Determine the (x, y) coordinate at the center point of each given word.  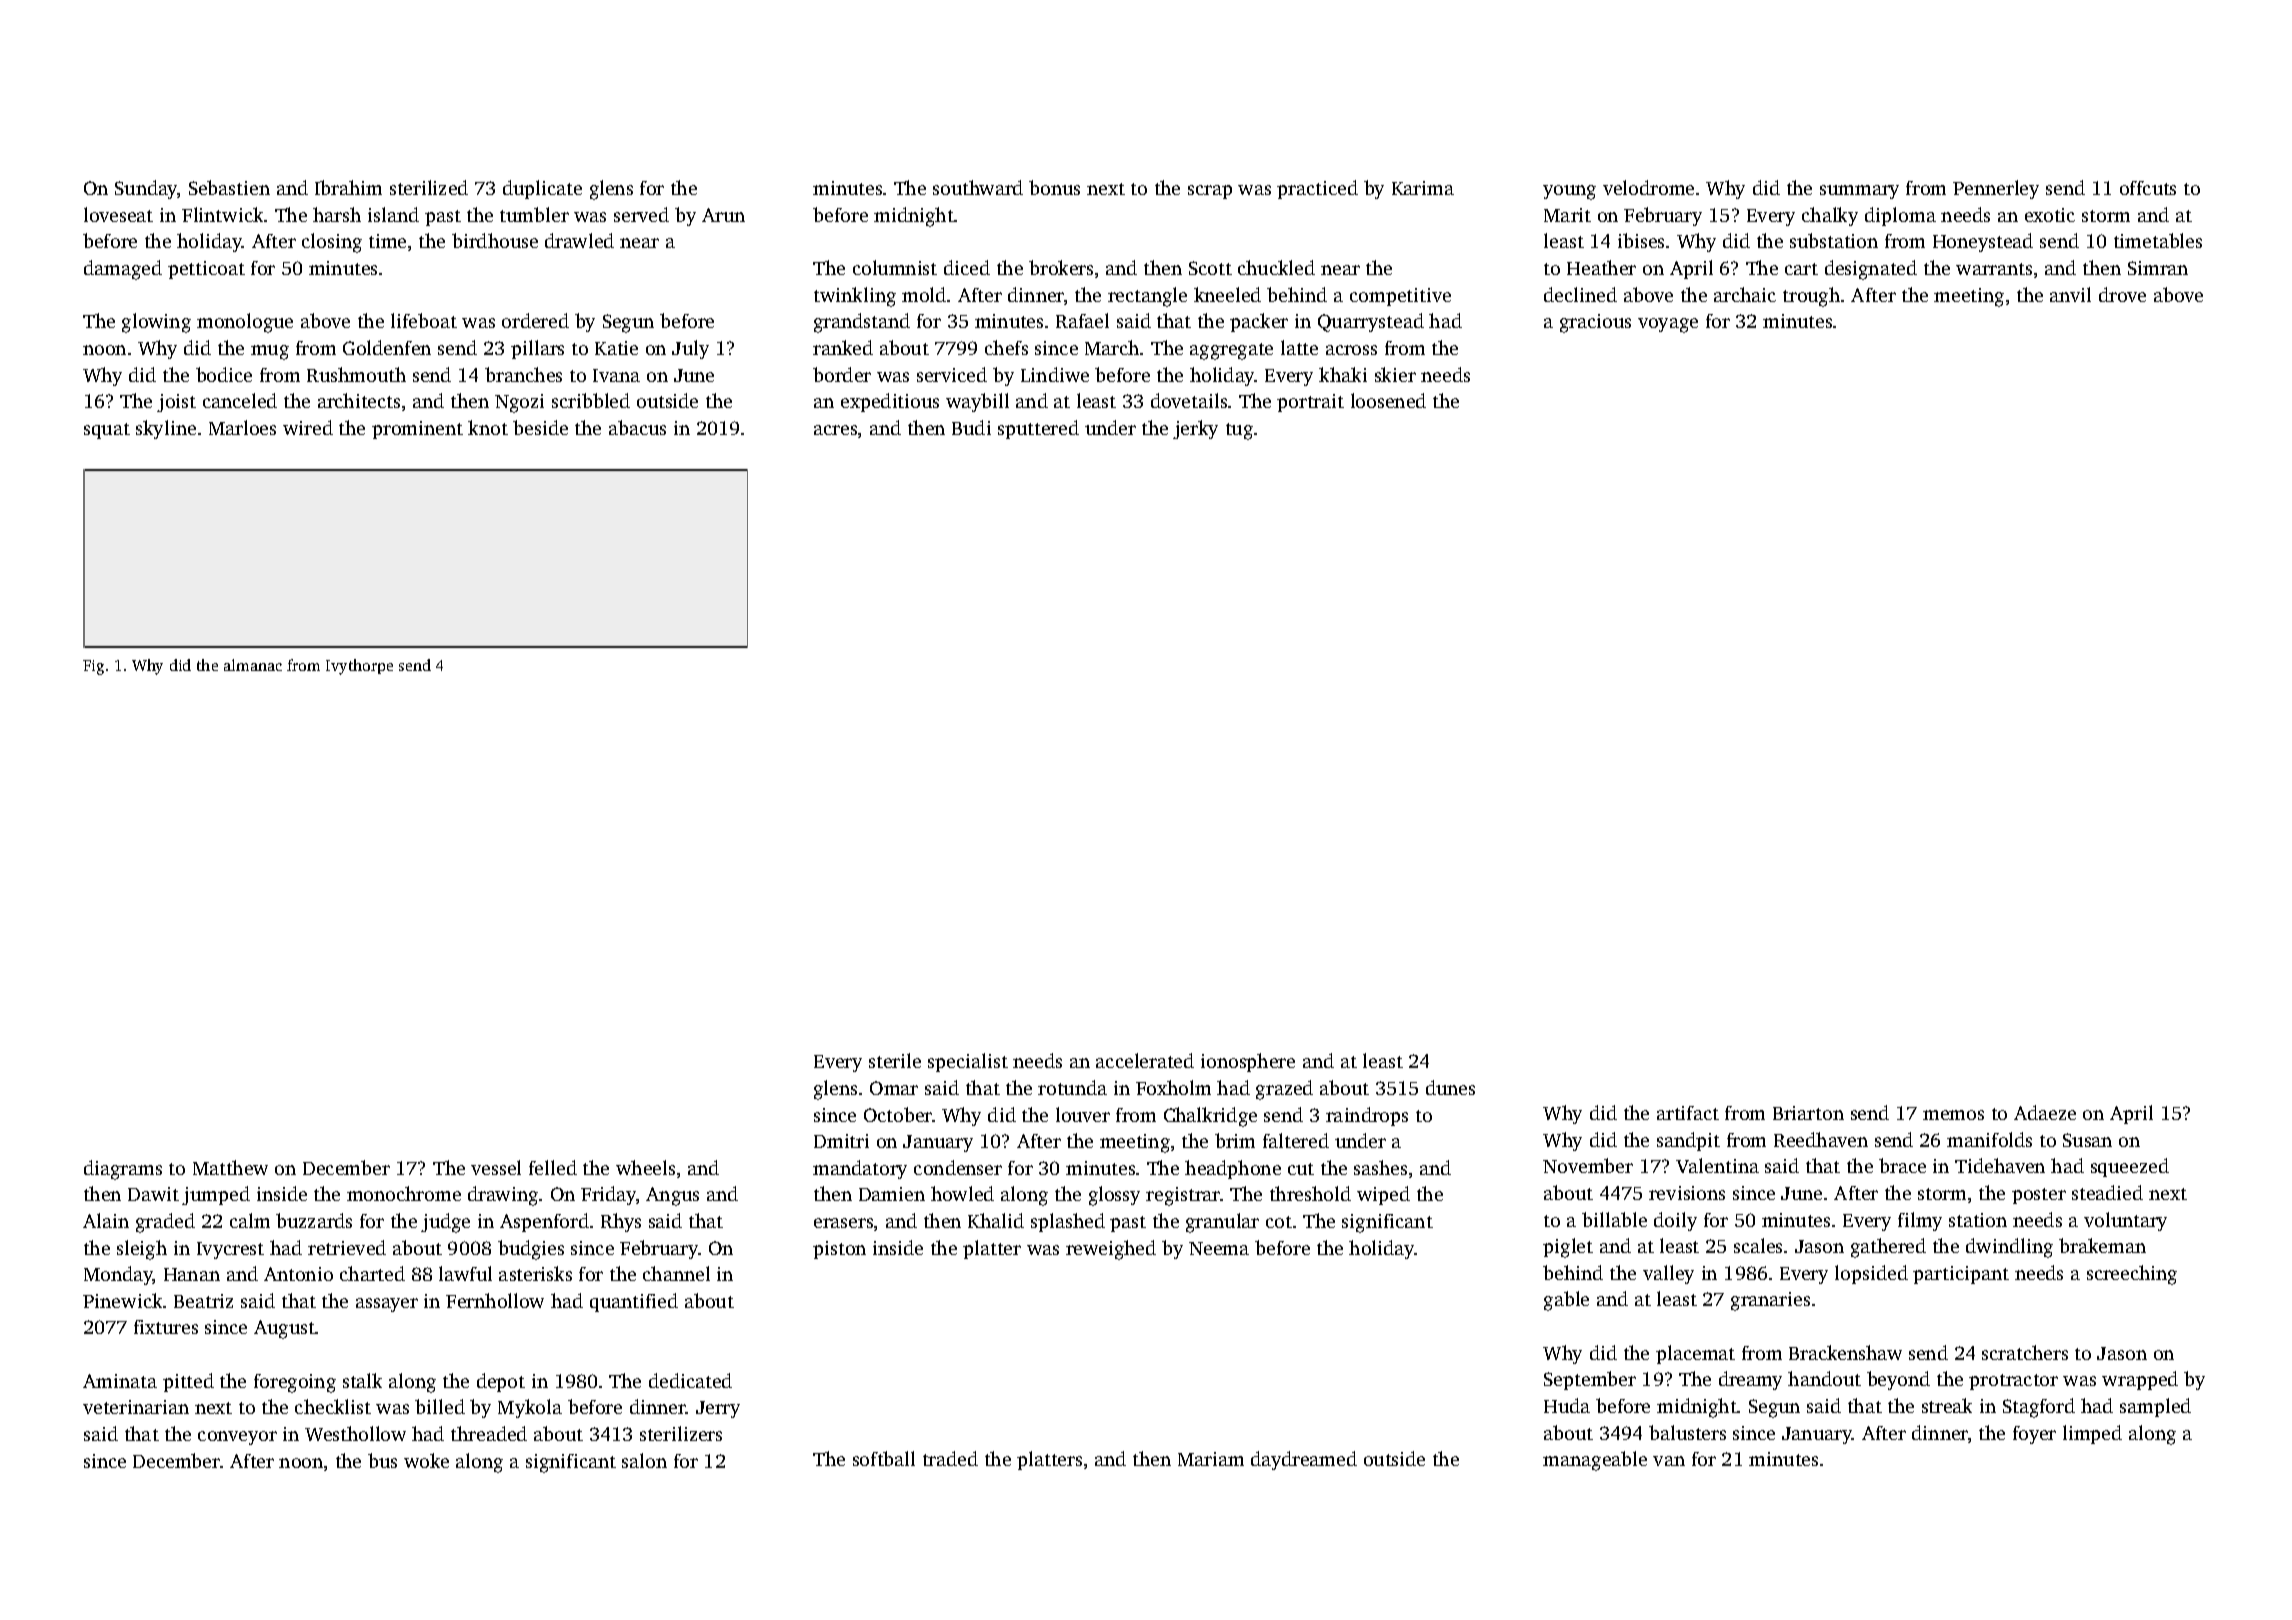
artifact (1688, 1113)
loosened (1388, 400)
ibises (1641, 240)
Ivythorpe (359, 667)
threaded (489, 1433)
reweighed (1111, 1250)
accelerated (1145, 1060)
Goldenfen (387, 347)
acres (835, 430)
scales (1758, 1245)
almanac (253, 665)
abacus (637, 427)
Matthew (230, 1167)
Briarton (1808, 1113)
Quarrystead (1371, 322)
